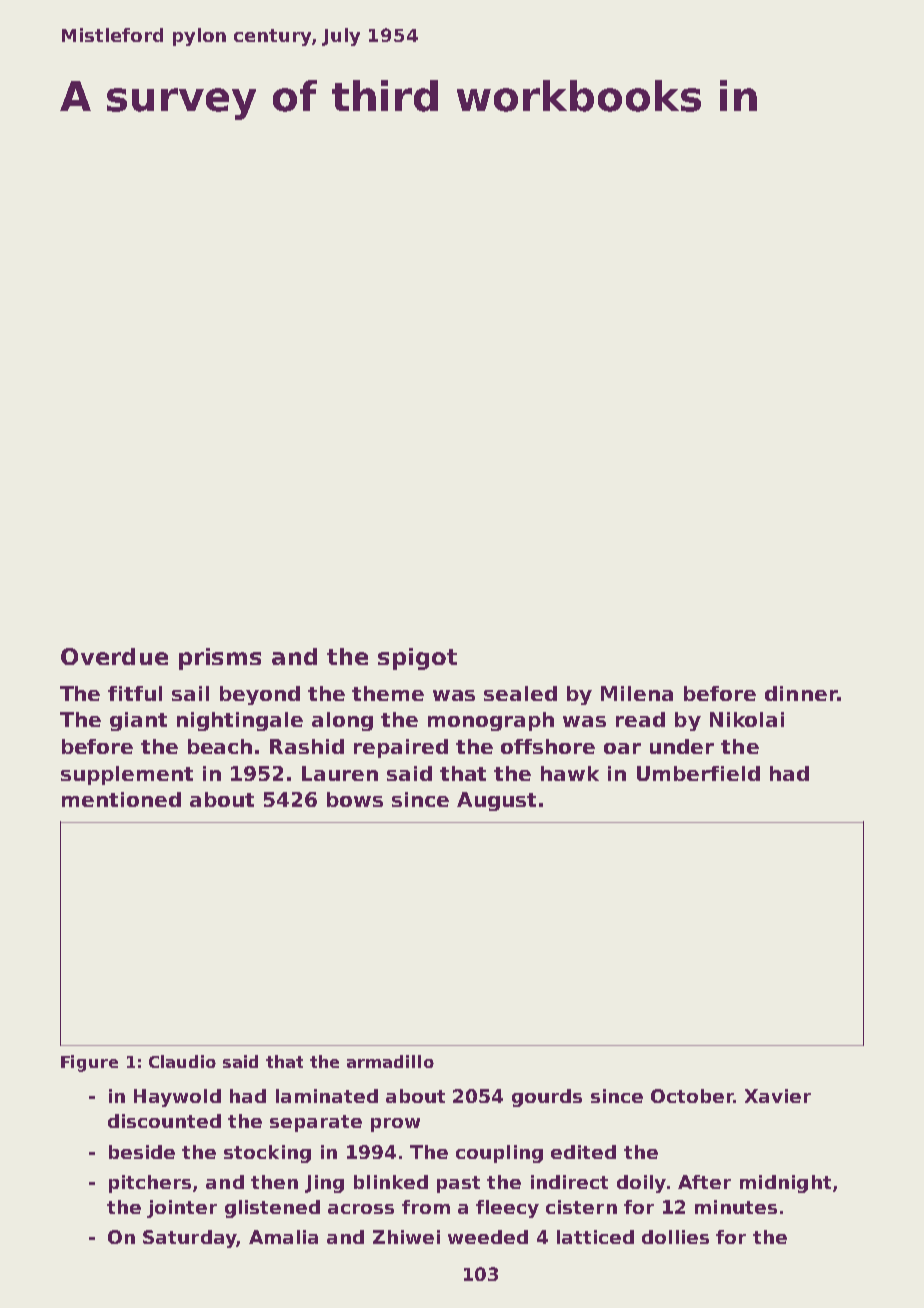 The width and height of the document is (924, 1308). What do you see at coordinates (220, 659) in the document?
I see `prisms` at bounding box center [220, 659].
